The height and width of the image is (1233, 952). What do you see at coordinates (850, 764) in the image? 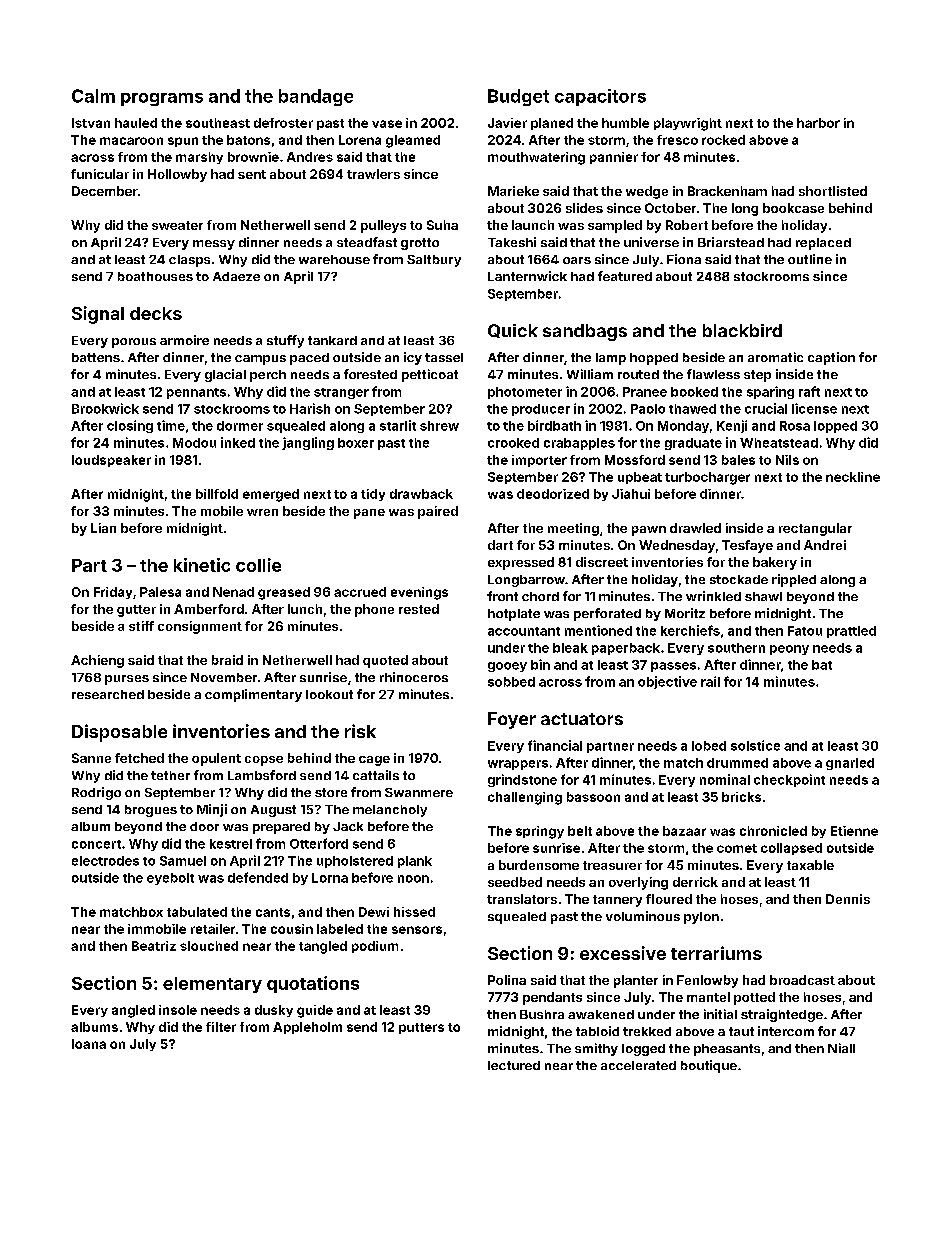
I see `gnarled` at bounding box center [850, 764].
